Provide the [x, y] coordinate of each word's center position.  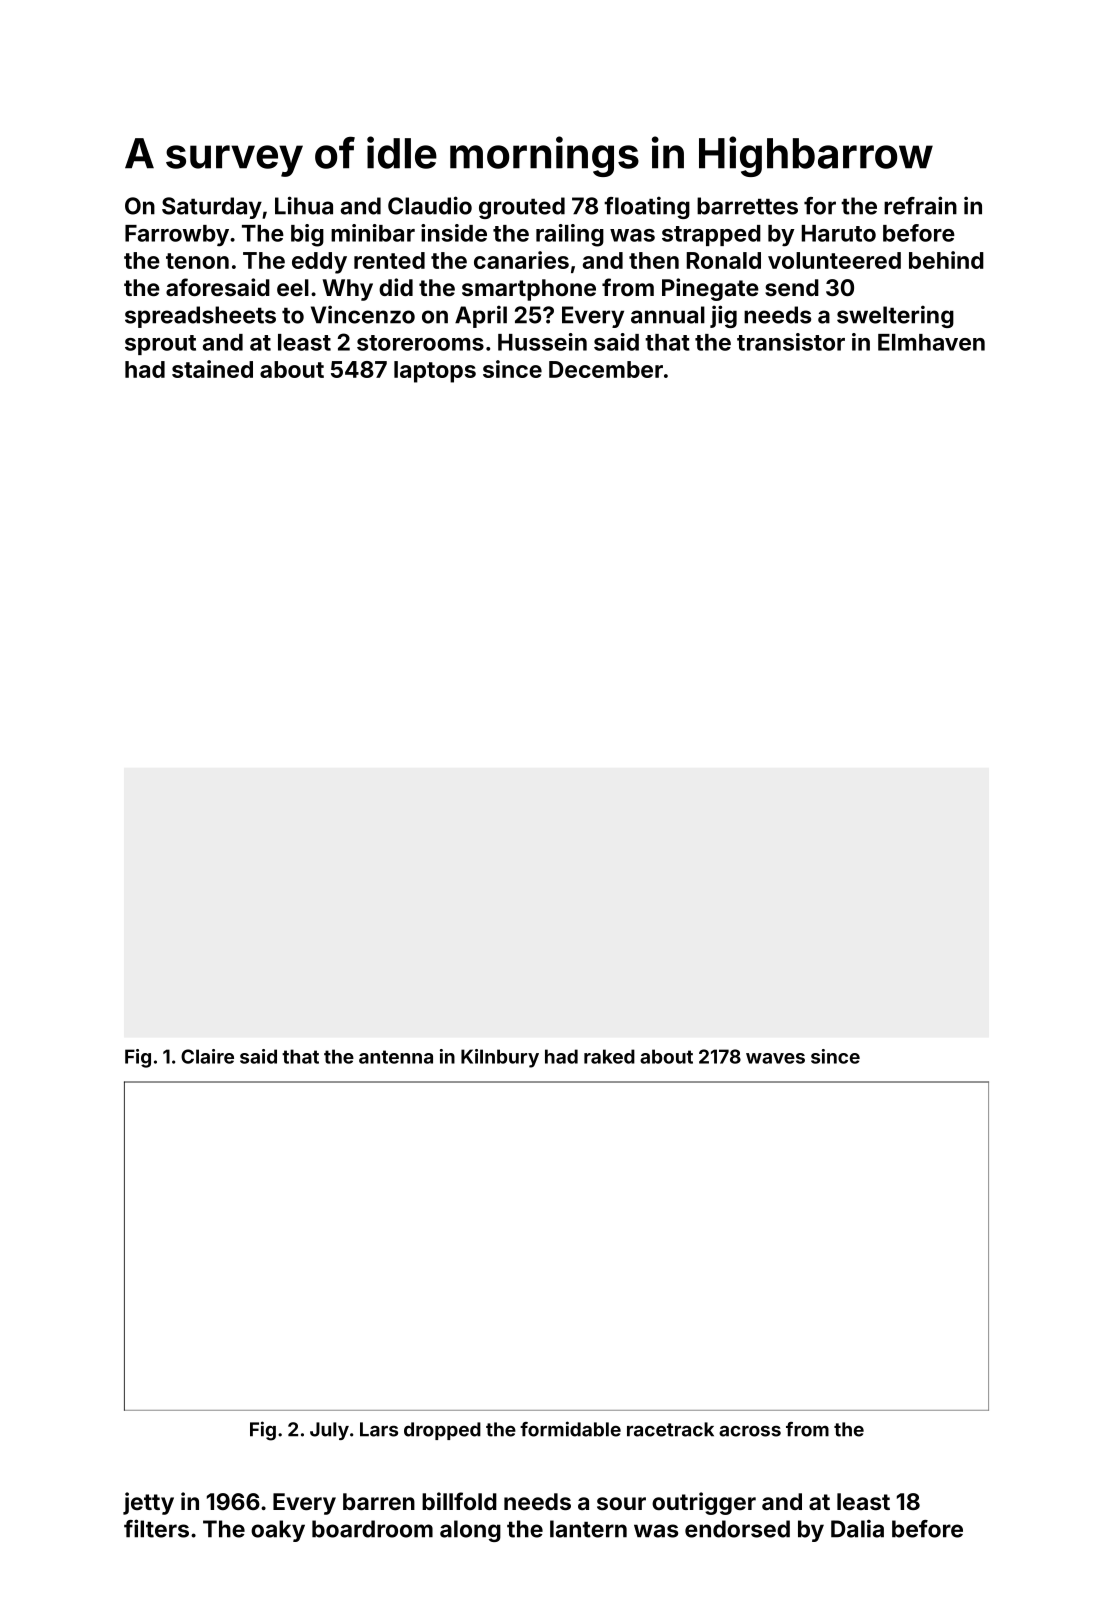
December [606, 369]
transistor [791, 342]
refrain [920, 205]
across [750, 1431]
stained [212, 369]
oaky [278, 1531]
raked [609, 1056]
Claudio [430, 205]
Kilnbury [500, 1058]
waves [775, 1058]
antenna [396, 1057]
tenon [197, 261]
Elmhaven [931, 342]
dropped [442, 1431]
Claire [207, 1056]
